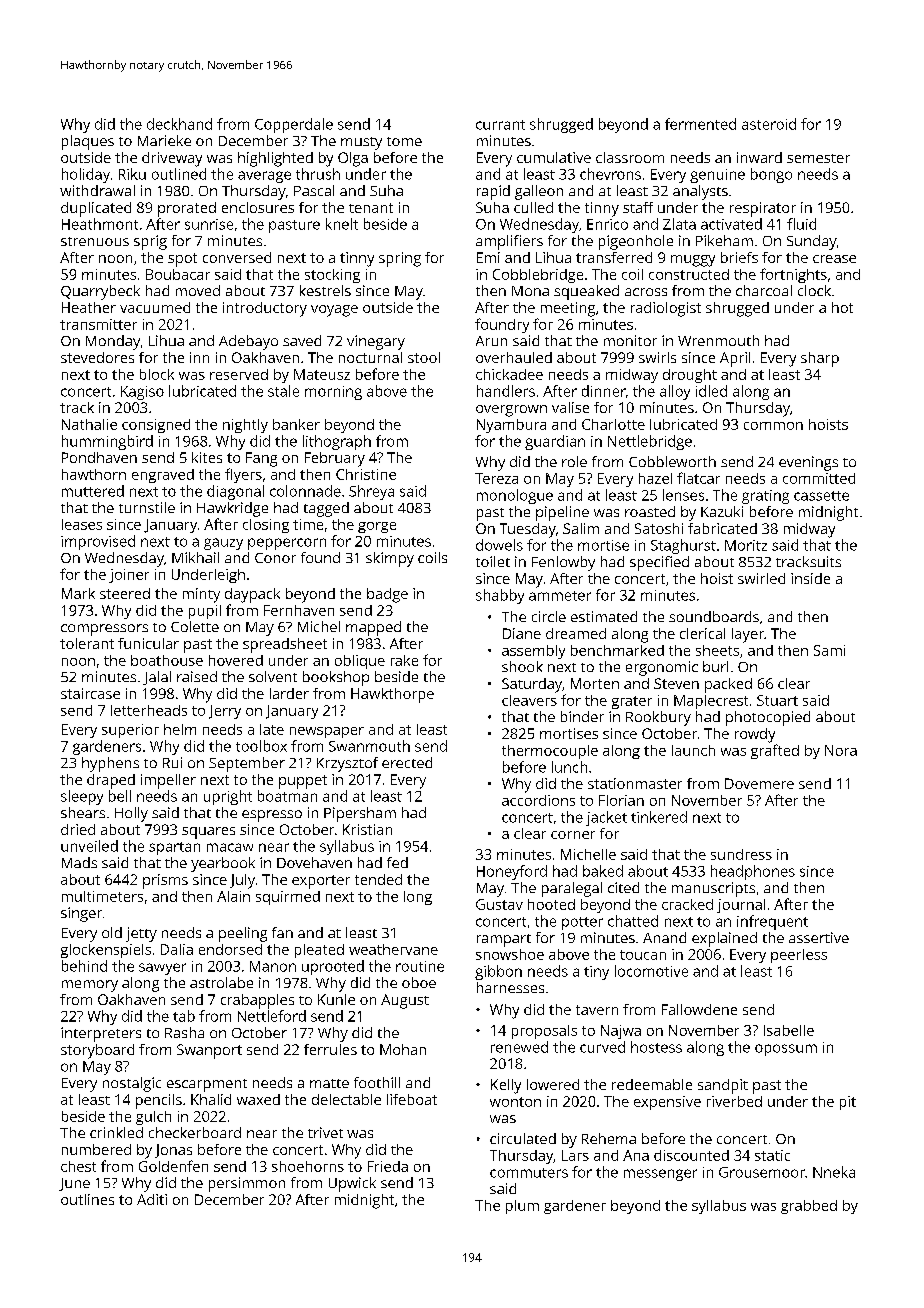 This screenshot has height=1308, width=924. Describe the element at coordinates (769, 124) in the screenshot. I see `asteroid` at that location.
